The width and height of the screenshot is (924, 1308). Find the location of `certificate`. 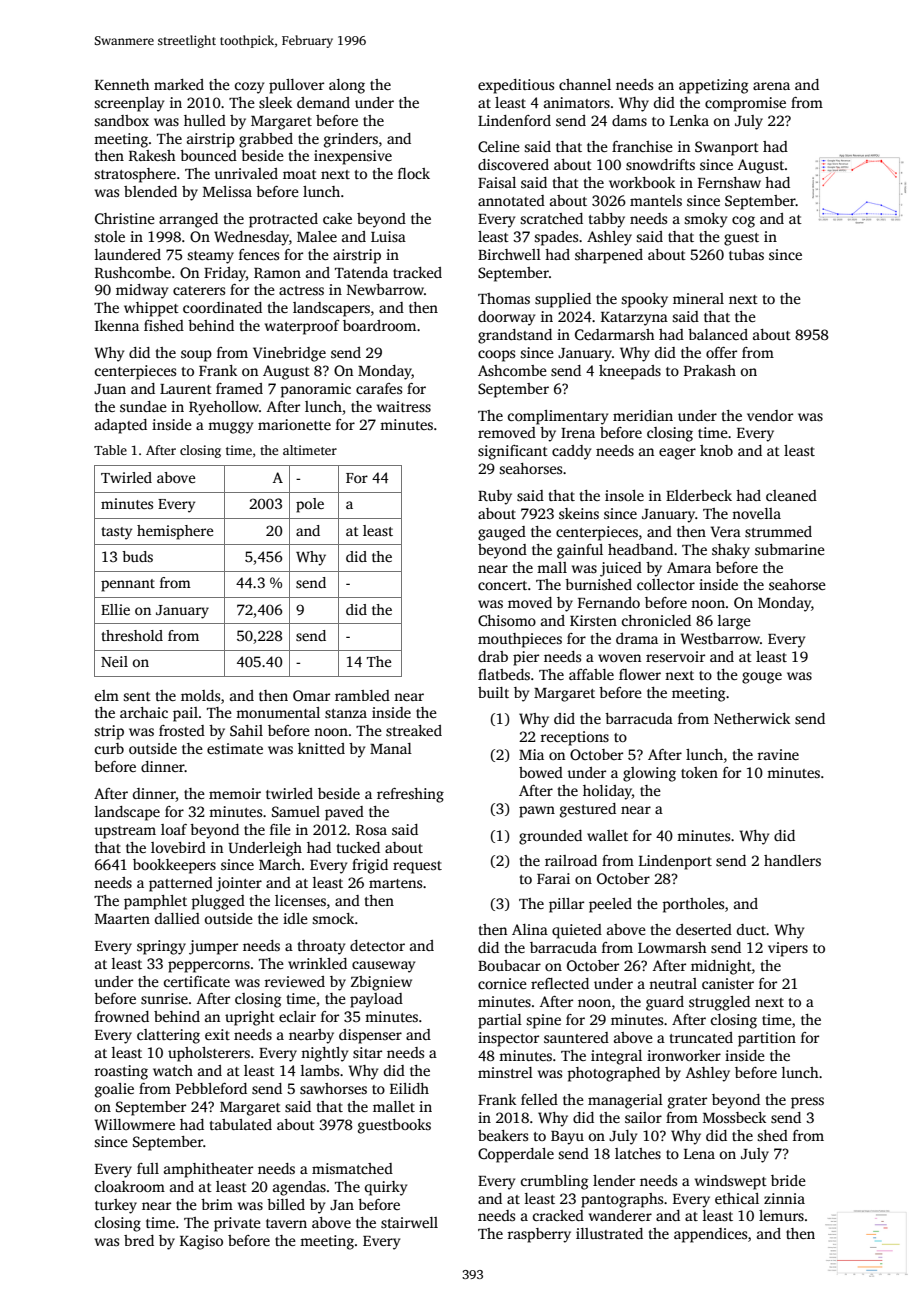

certificate is located at coordinates (197, 981).
